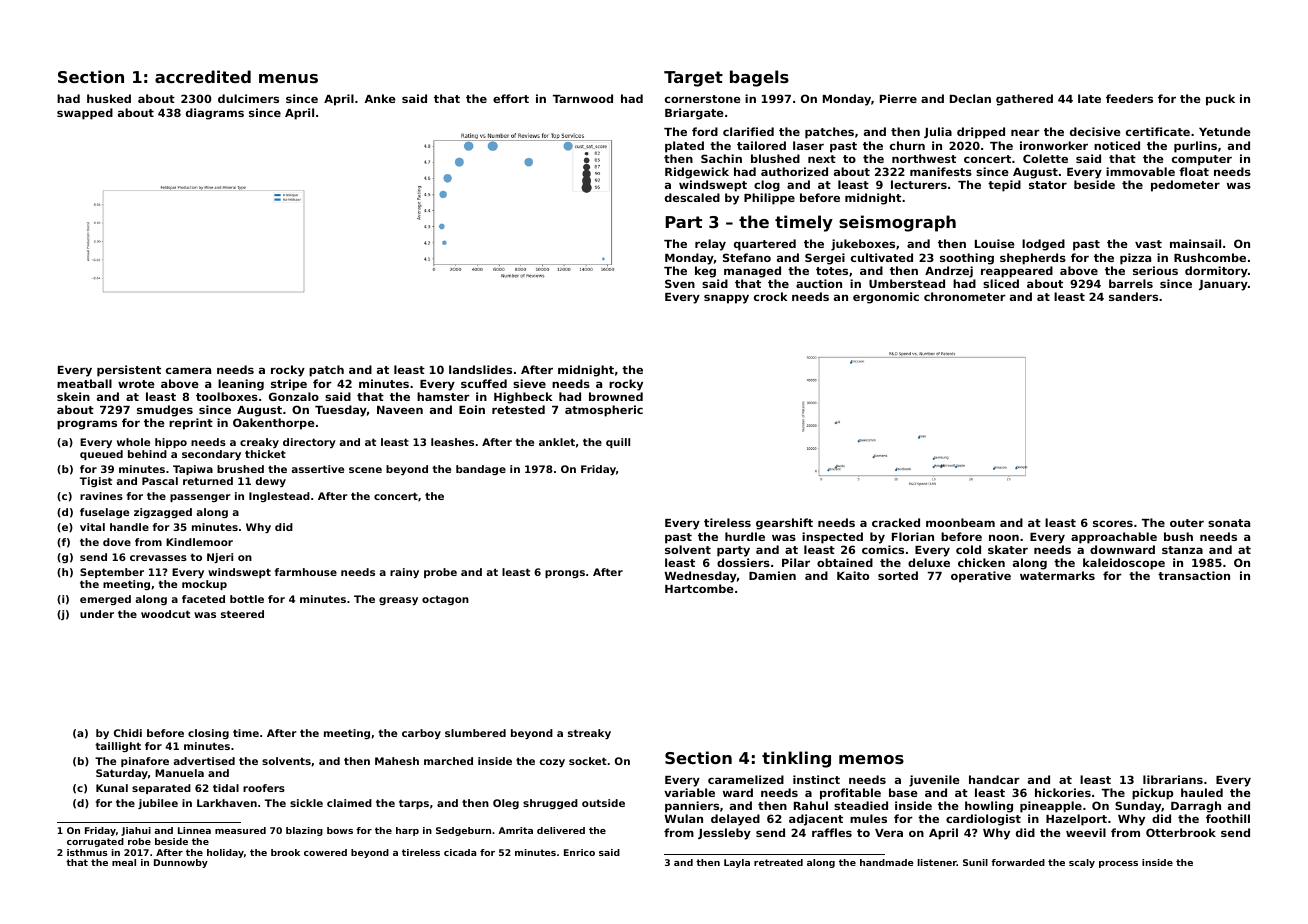 The height and width of the screenshot is (924, 1308). I want to click on Dunnowby, so click(181, 863).
